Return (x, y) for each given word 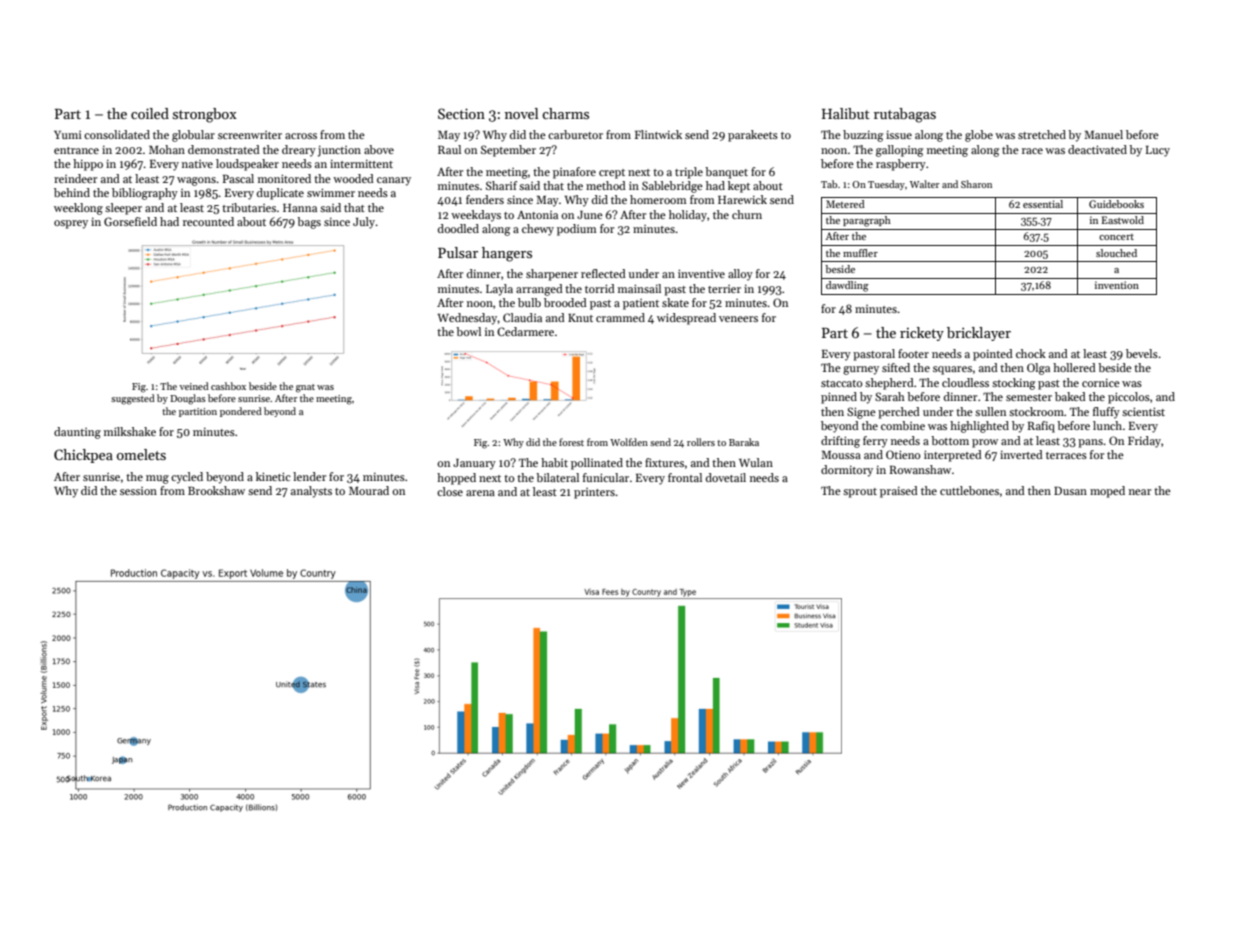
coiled (150, 113)
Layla (499, 290)
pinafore (574, 173)
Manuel (1103, 134)
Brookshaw (216, 490)
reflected (603, 273)
